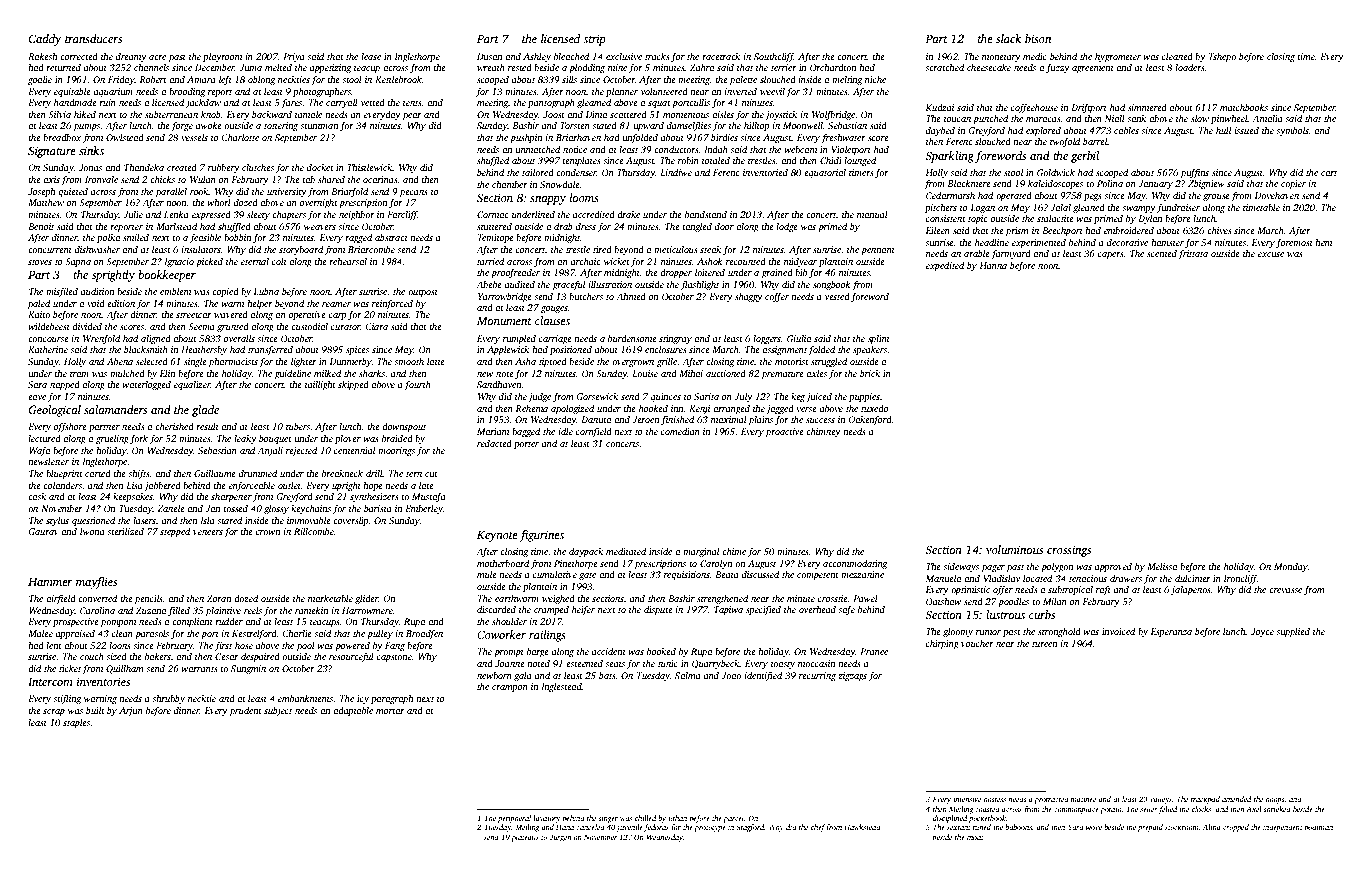 The image size is (1372, 887). Describe the element at coordinates (1069, 551) in the screenshot. I see `crossings` at that location.
